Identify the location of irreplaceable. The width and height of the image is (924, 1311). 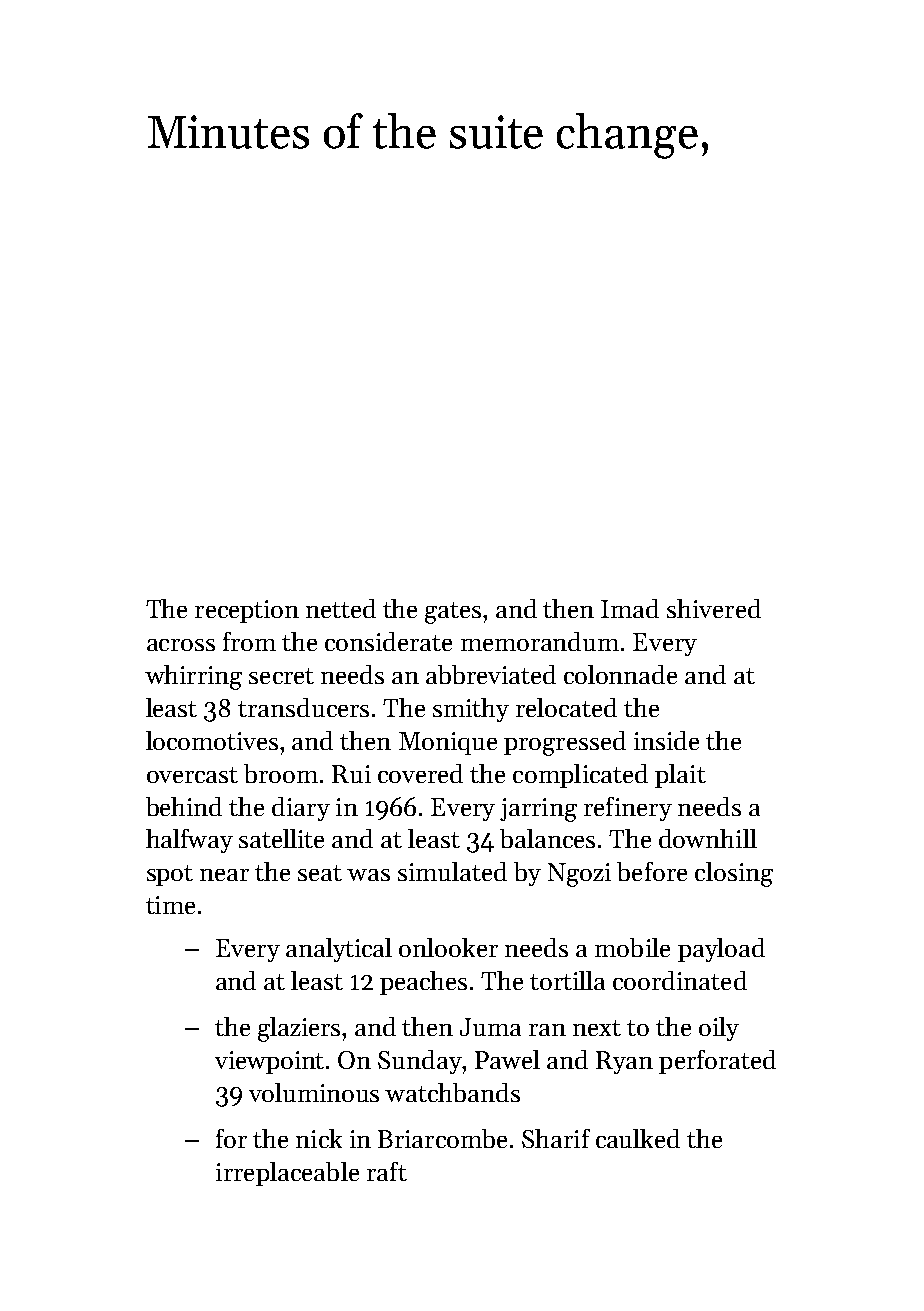
(287, 1174).
